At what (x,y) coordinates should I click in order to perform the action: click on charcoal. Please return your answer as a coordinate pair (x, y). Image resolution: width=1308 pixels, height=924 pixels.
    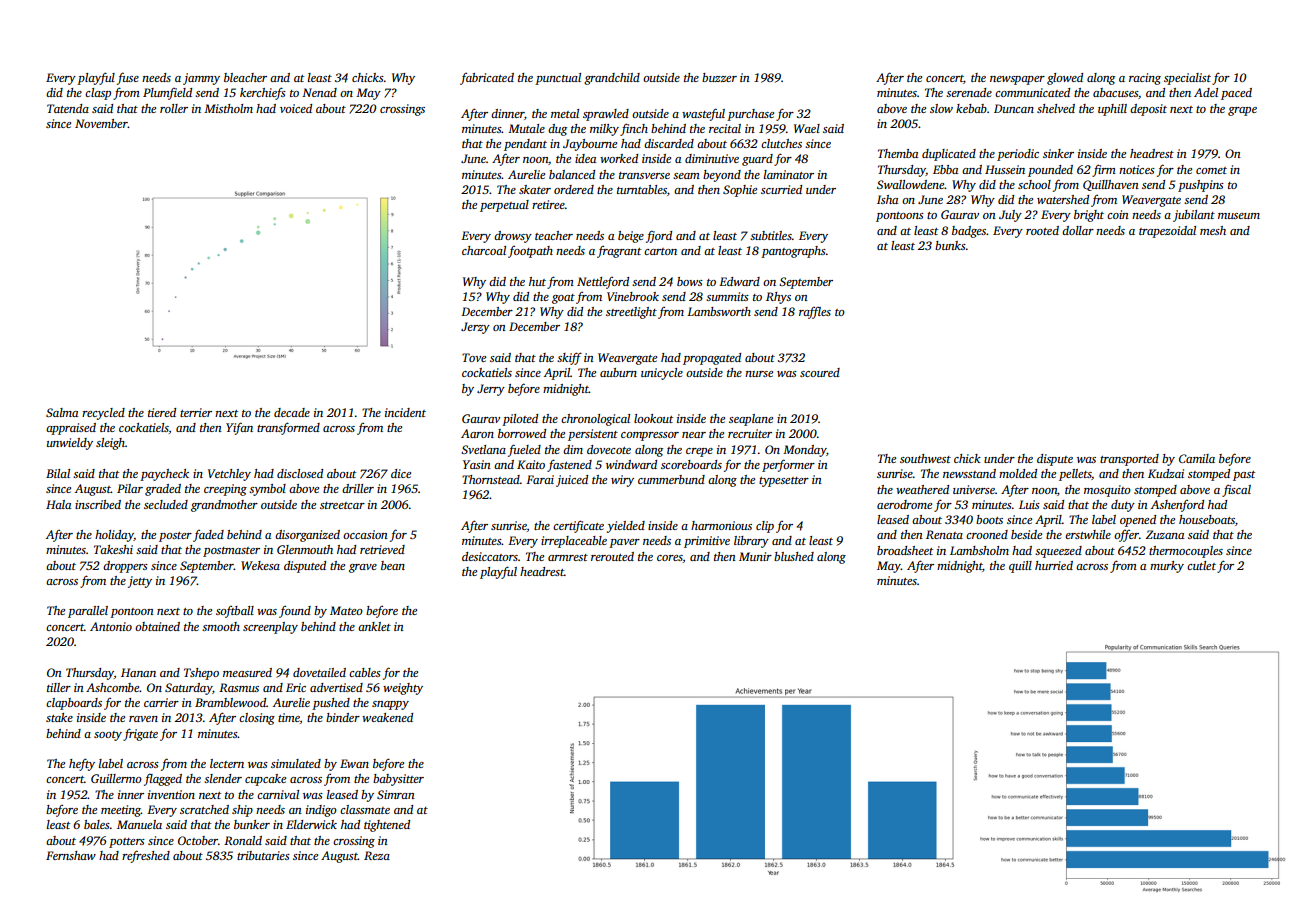
    Looking at the image, I should click on (484, 250).
